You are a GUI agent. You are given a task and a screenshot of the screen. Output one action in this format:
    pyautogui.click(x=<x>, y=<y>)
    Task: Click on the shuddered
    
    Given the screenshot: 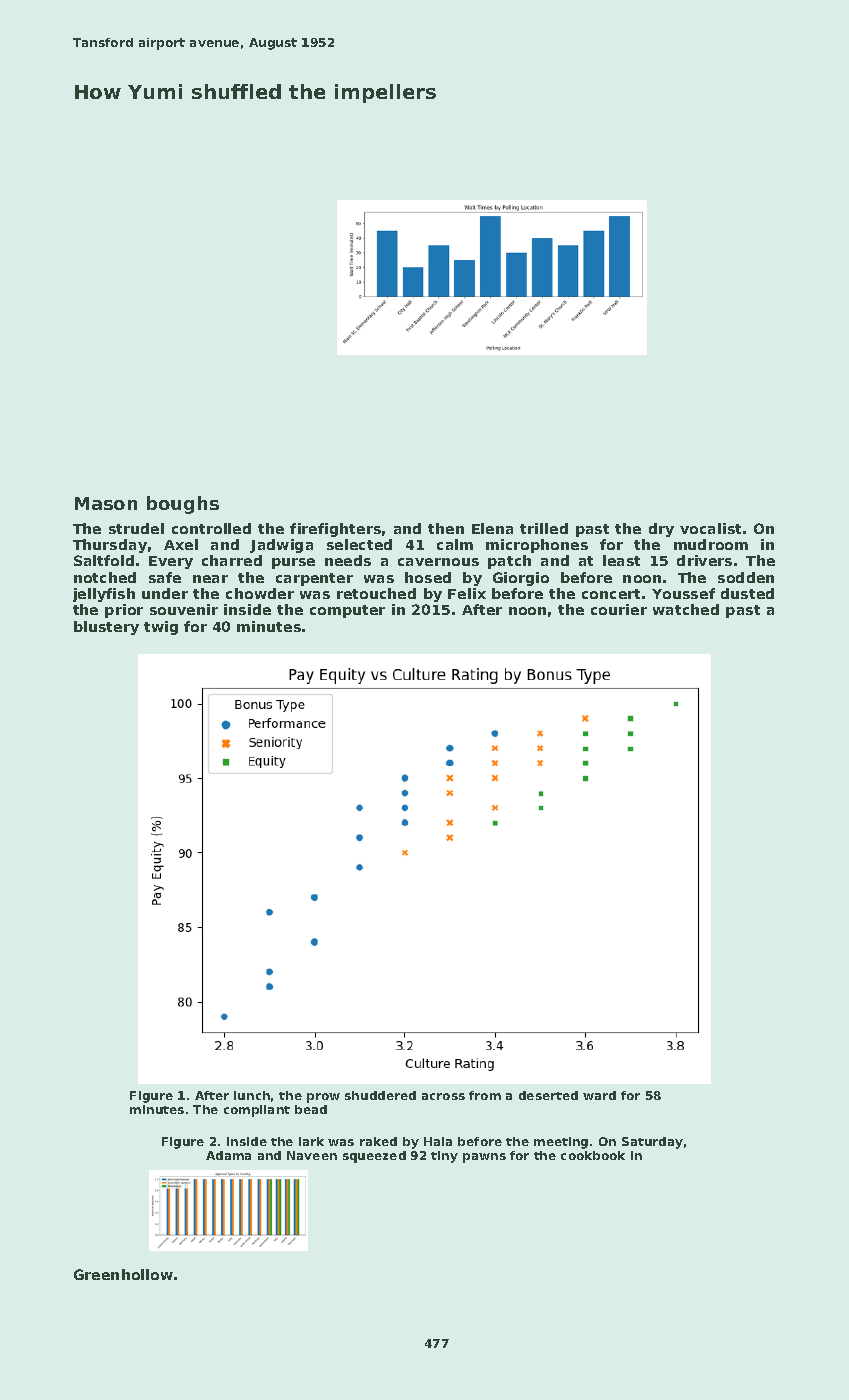 What is the action you would take?
    pyautogui.click(x=380, y=1095)
